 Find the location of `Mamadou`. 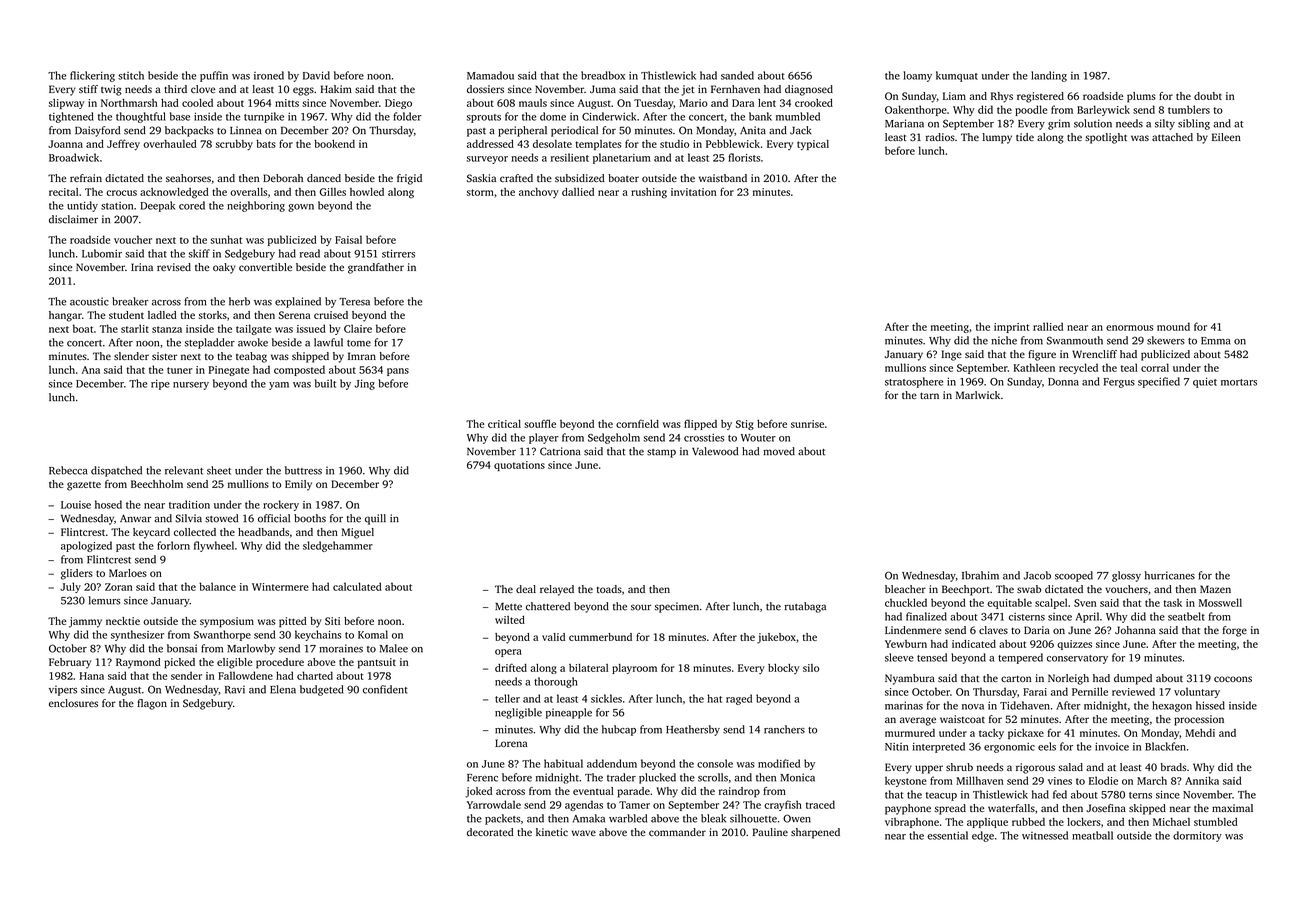

Mamadou is located at coordinates (490, 75).
